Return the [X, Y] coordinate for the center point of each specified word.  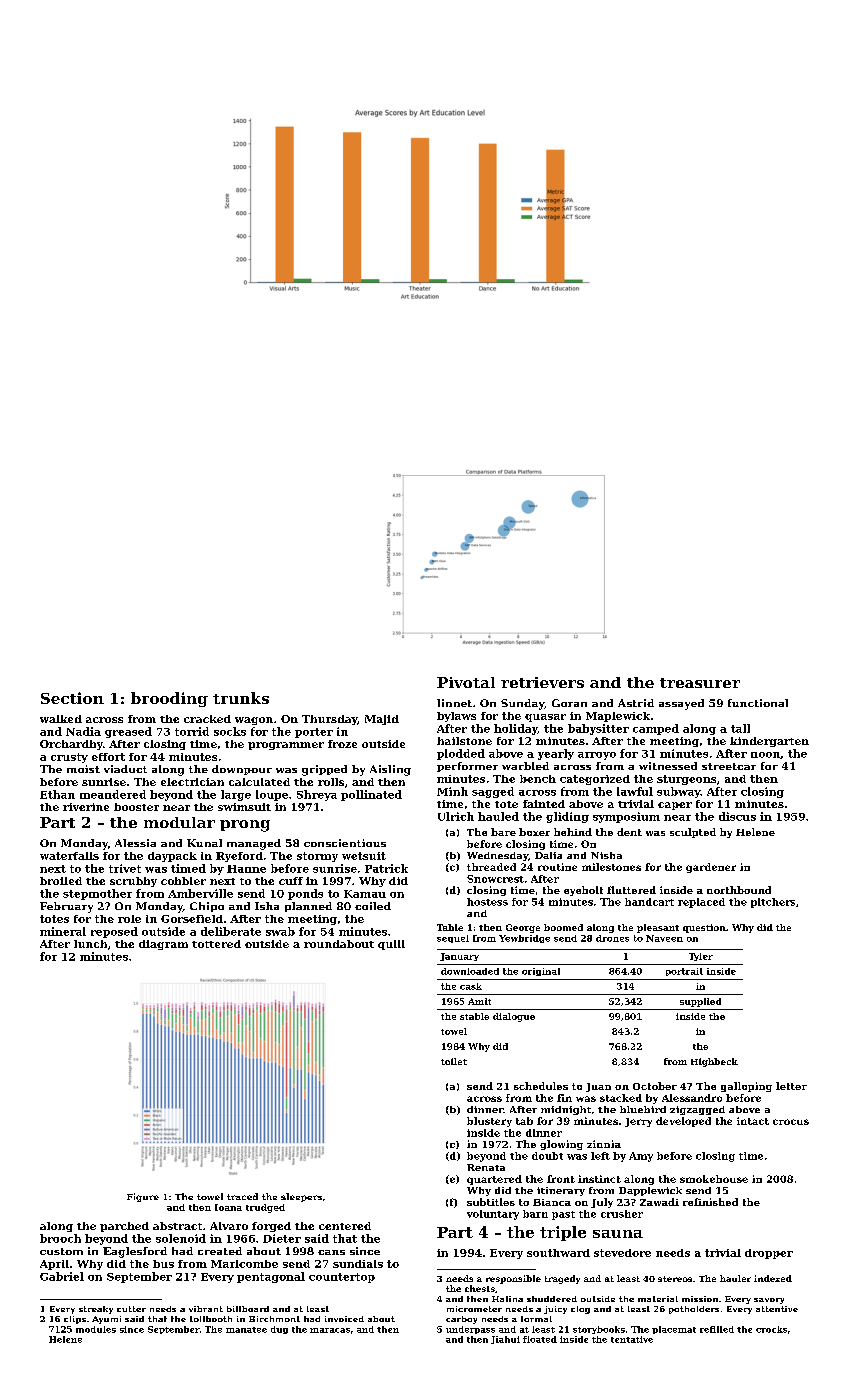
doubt [547, 1156]
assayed [681, 704]
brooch [60, 1238]
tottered [216, 944]
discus [737, 816]
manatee [246, 1330]
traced [242, 1196]
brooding [169, 699]
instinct [599, 1179]
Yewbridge [524, 939]
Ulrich [456, 816]
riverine [86, 807]
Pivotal [466, 682]
